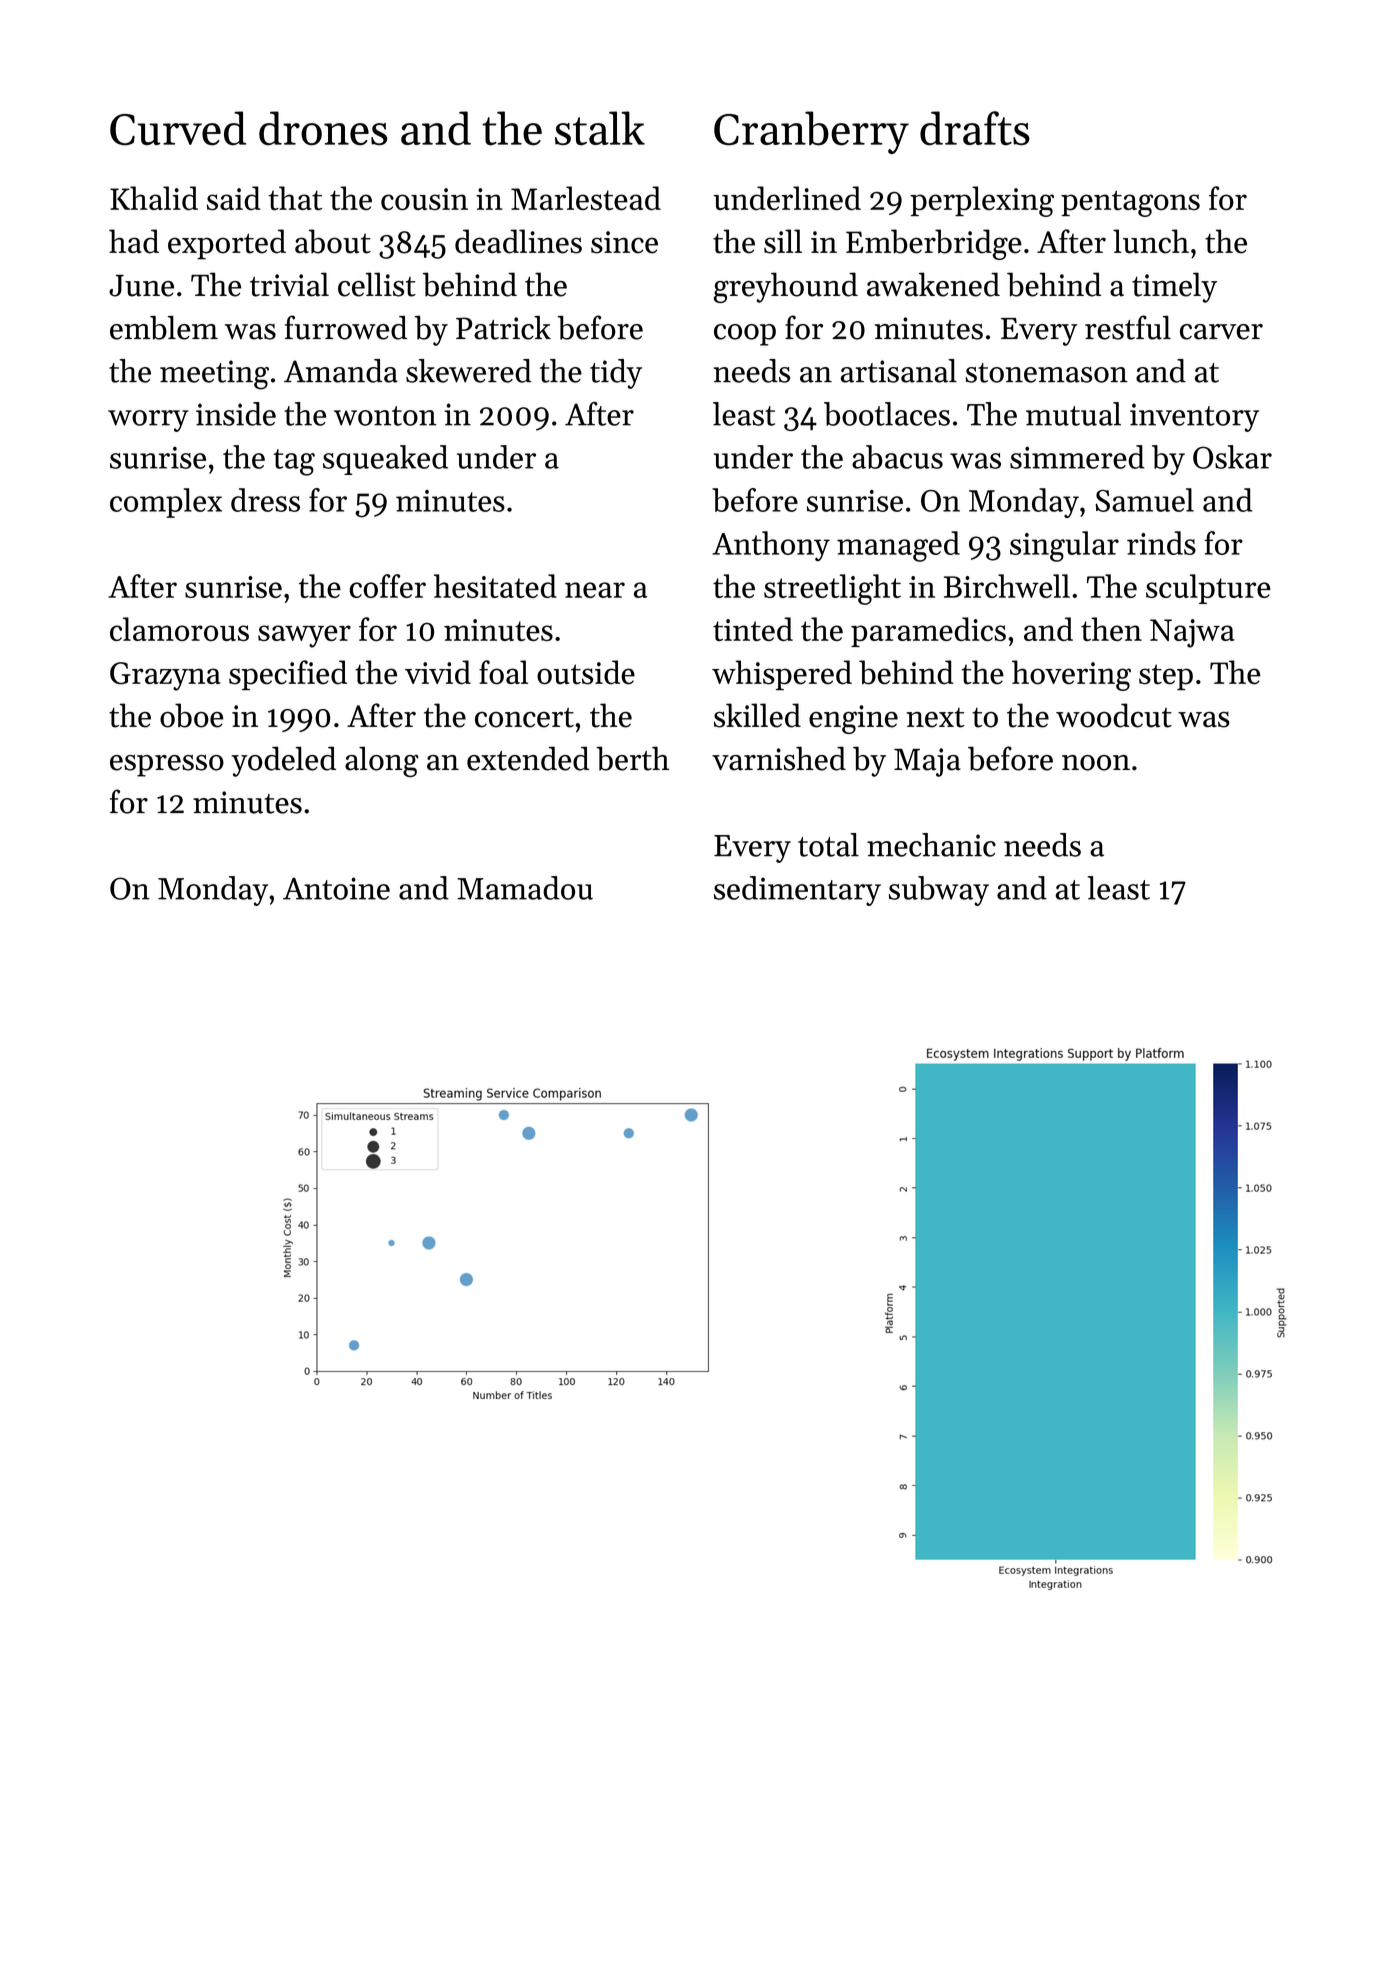 This document has height=1969, width=1386. I want to click on tinted, so click(753, 629).
